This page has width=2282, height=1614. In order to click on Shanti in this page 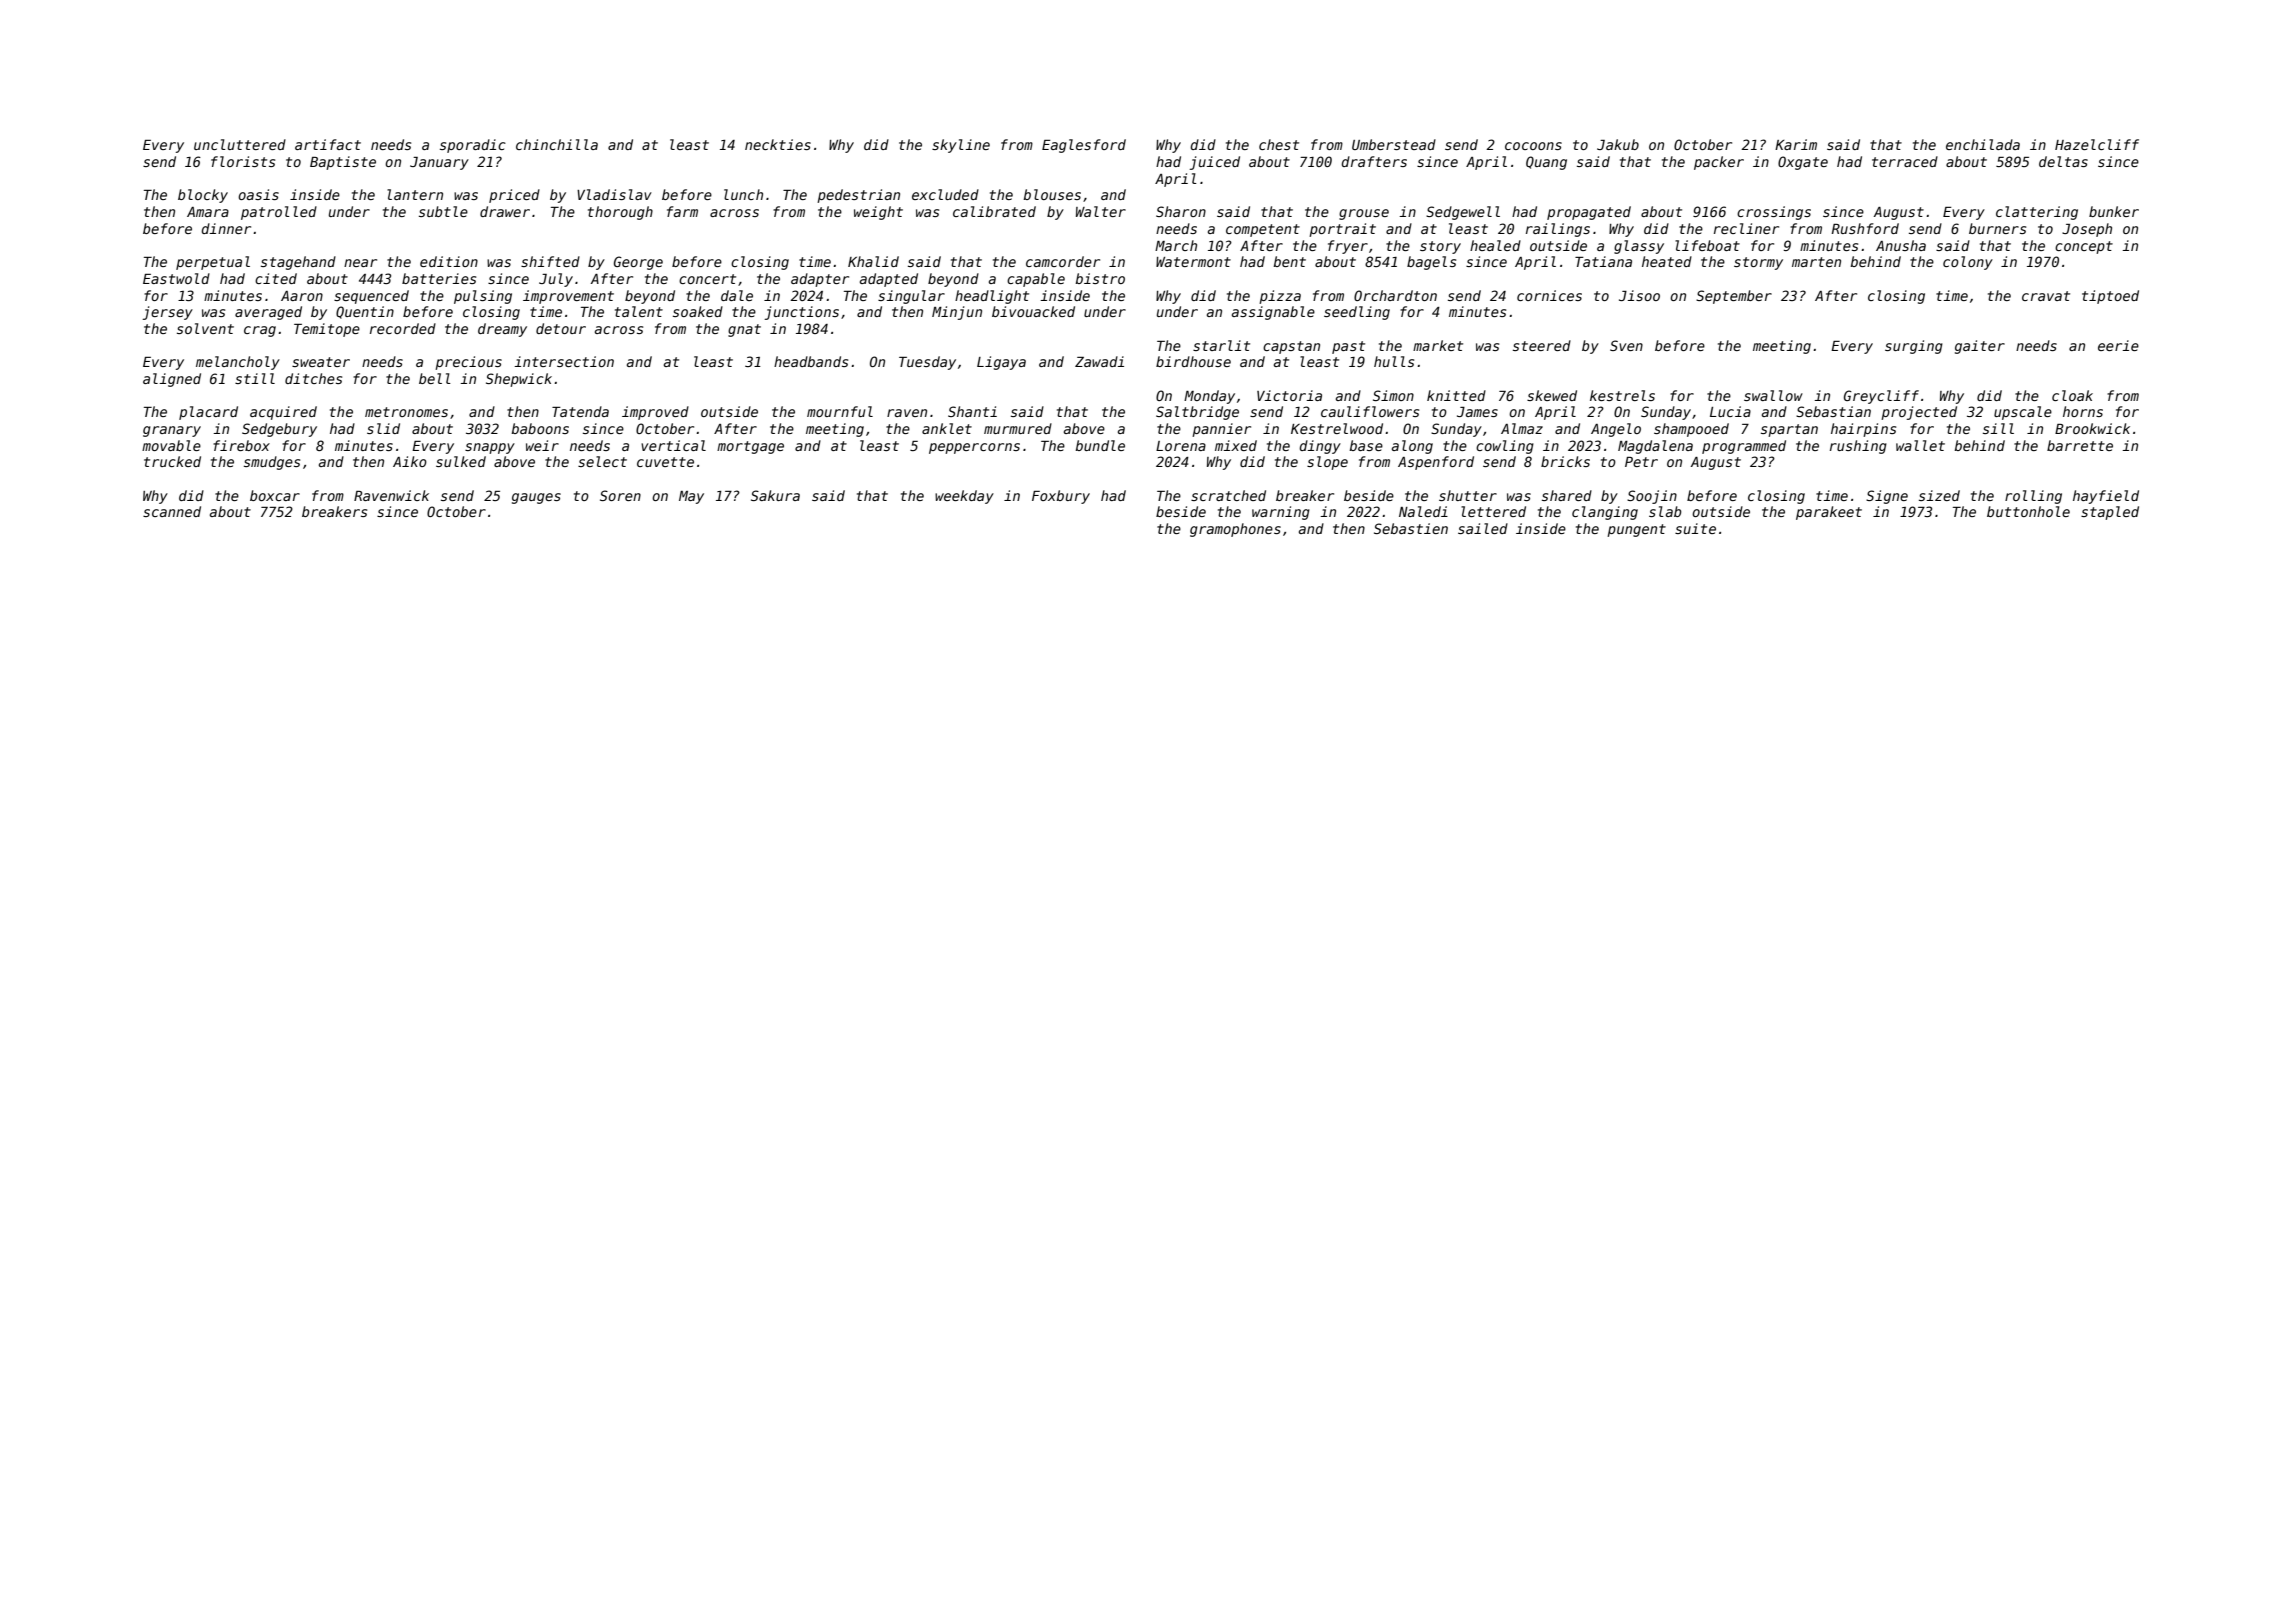, I will do `click(972, 411)`.
